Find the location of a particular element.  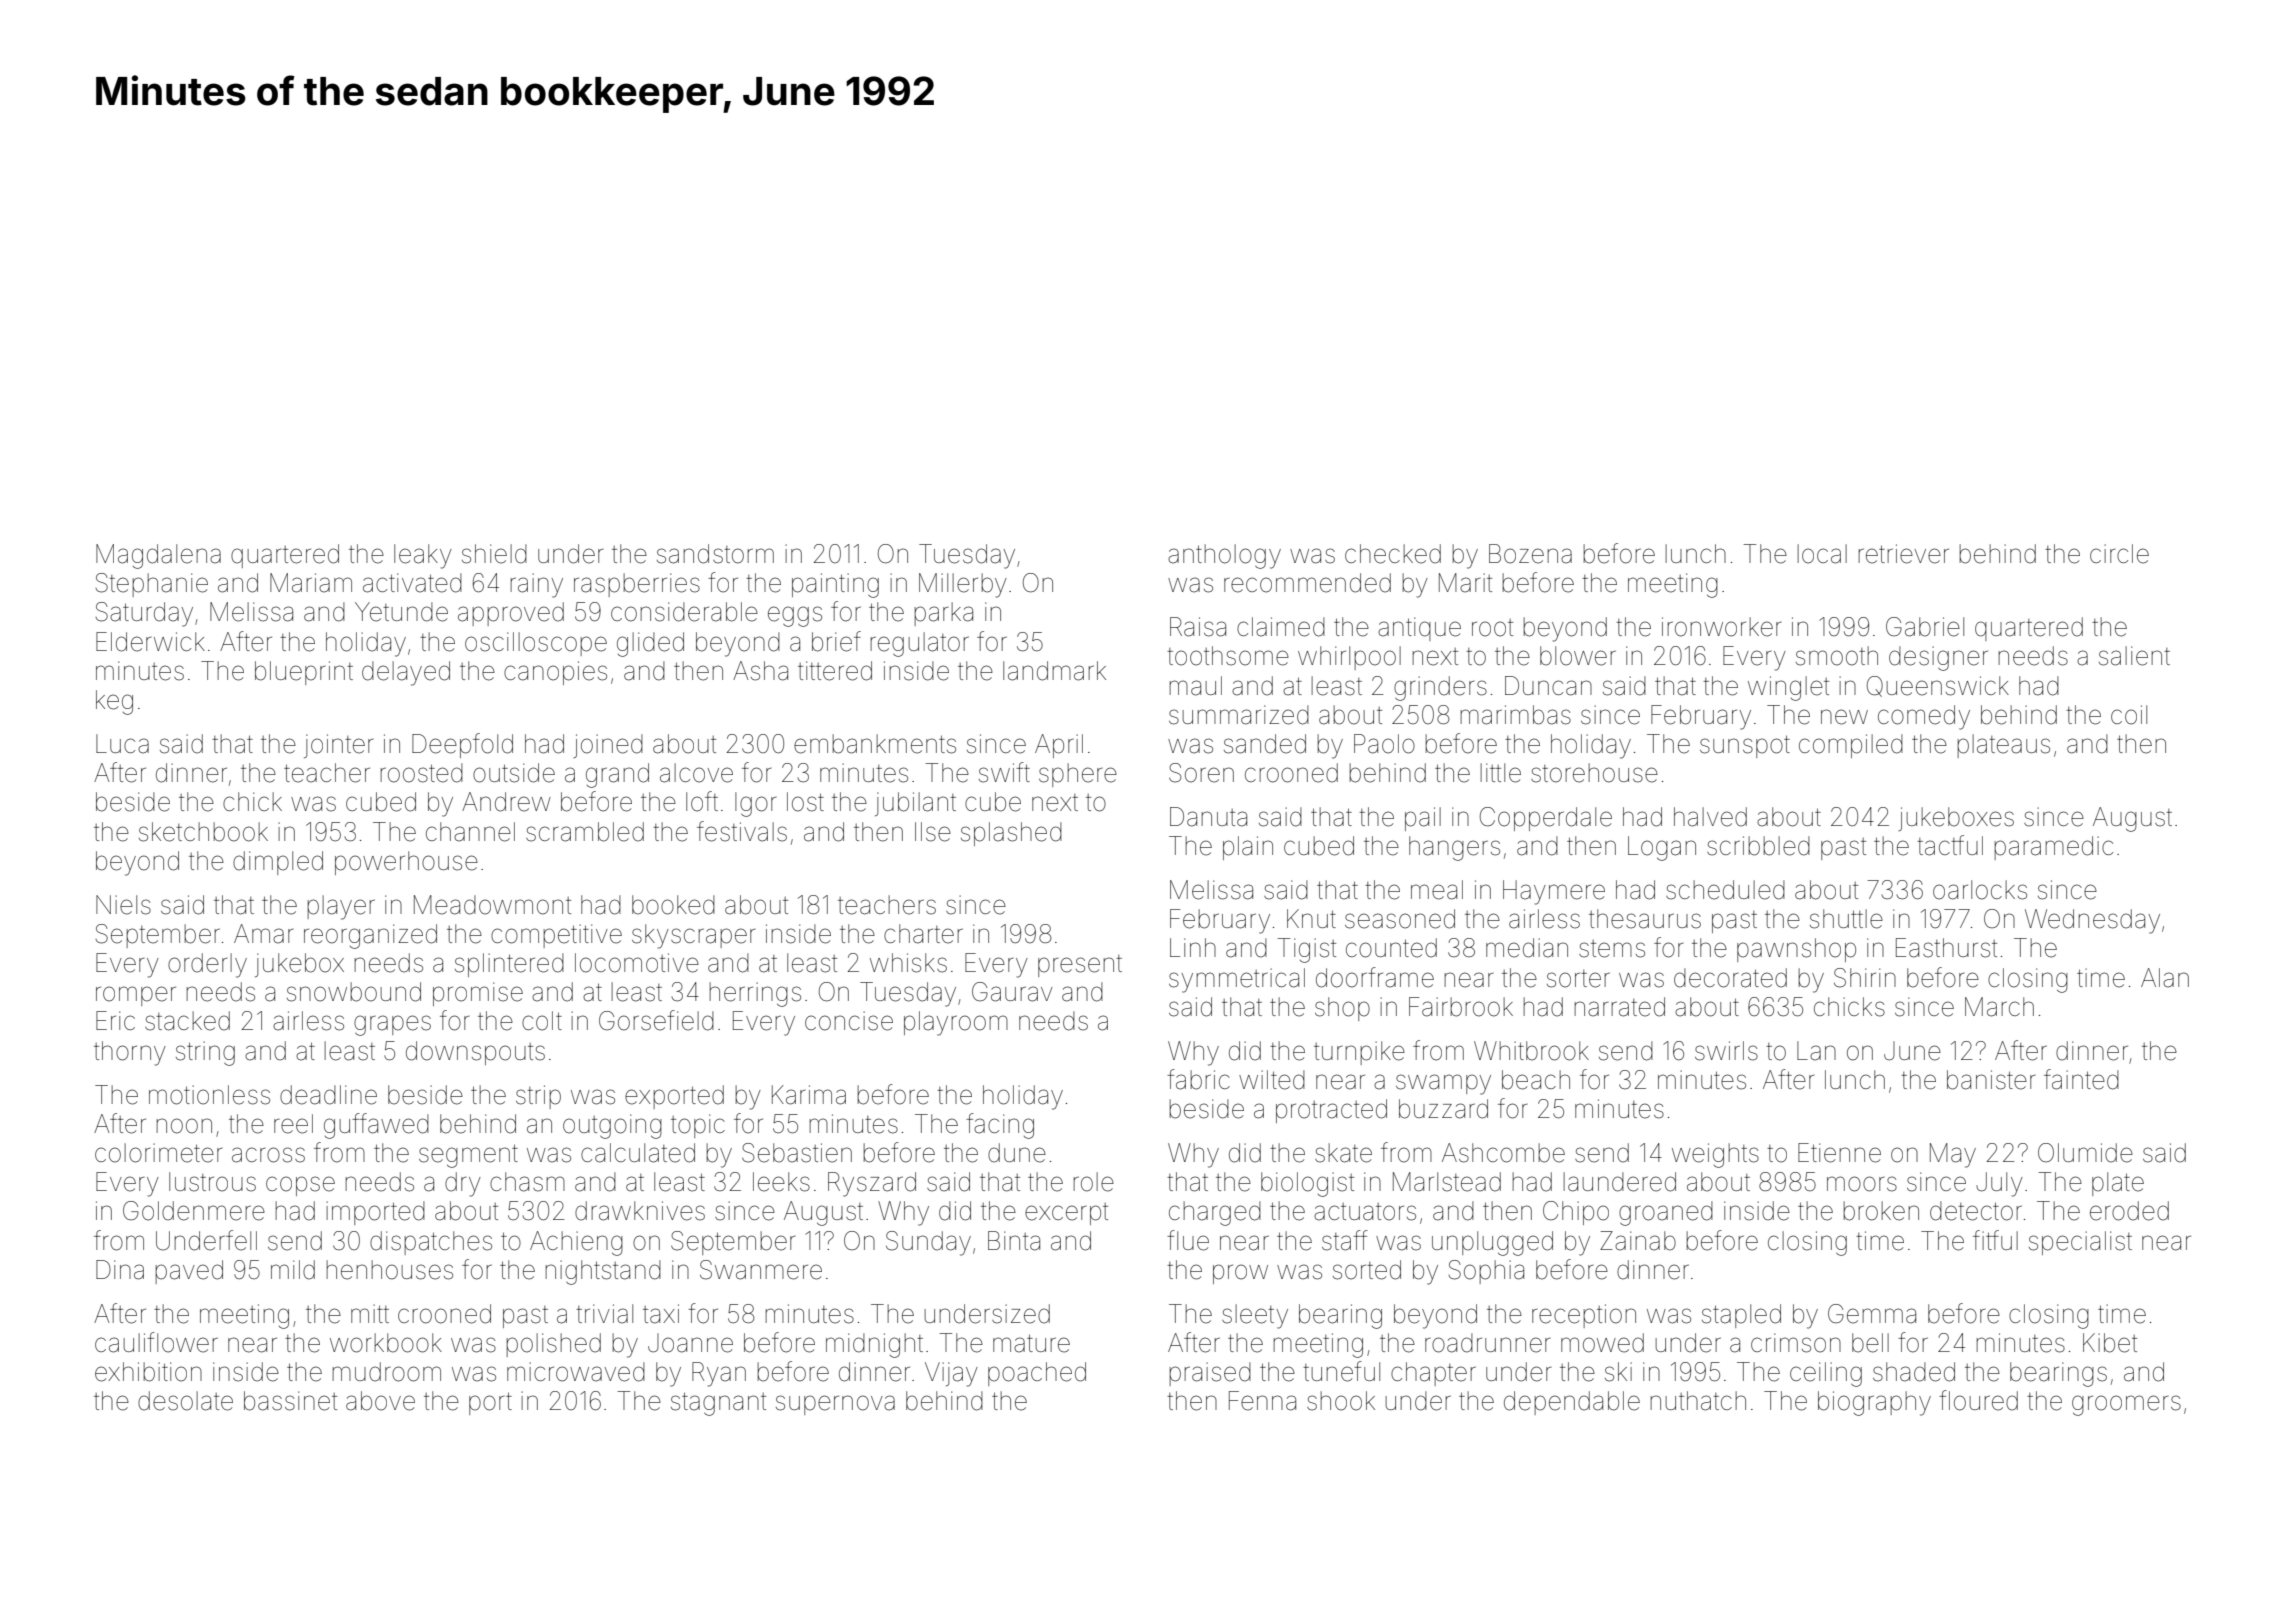

approved is located at coordinates (511, 614).
